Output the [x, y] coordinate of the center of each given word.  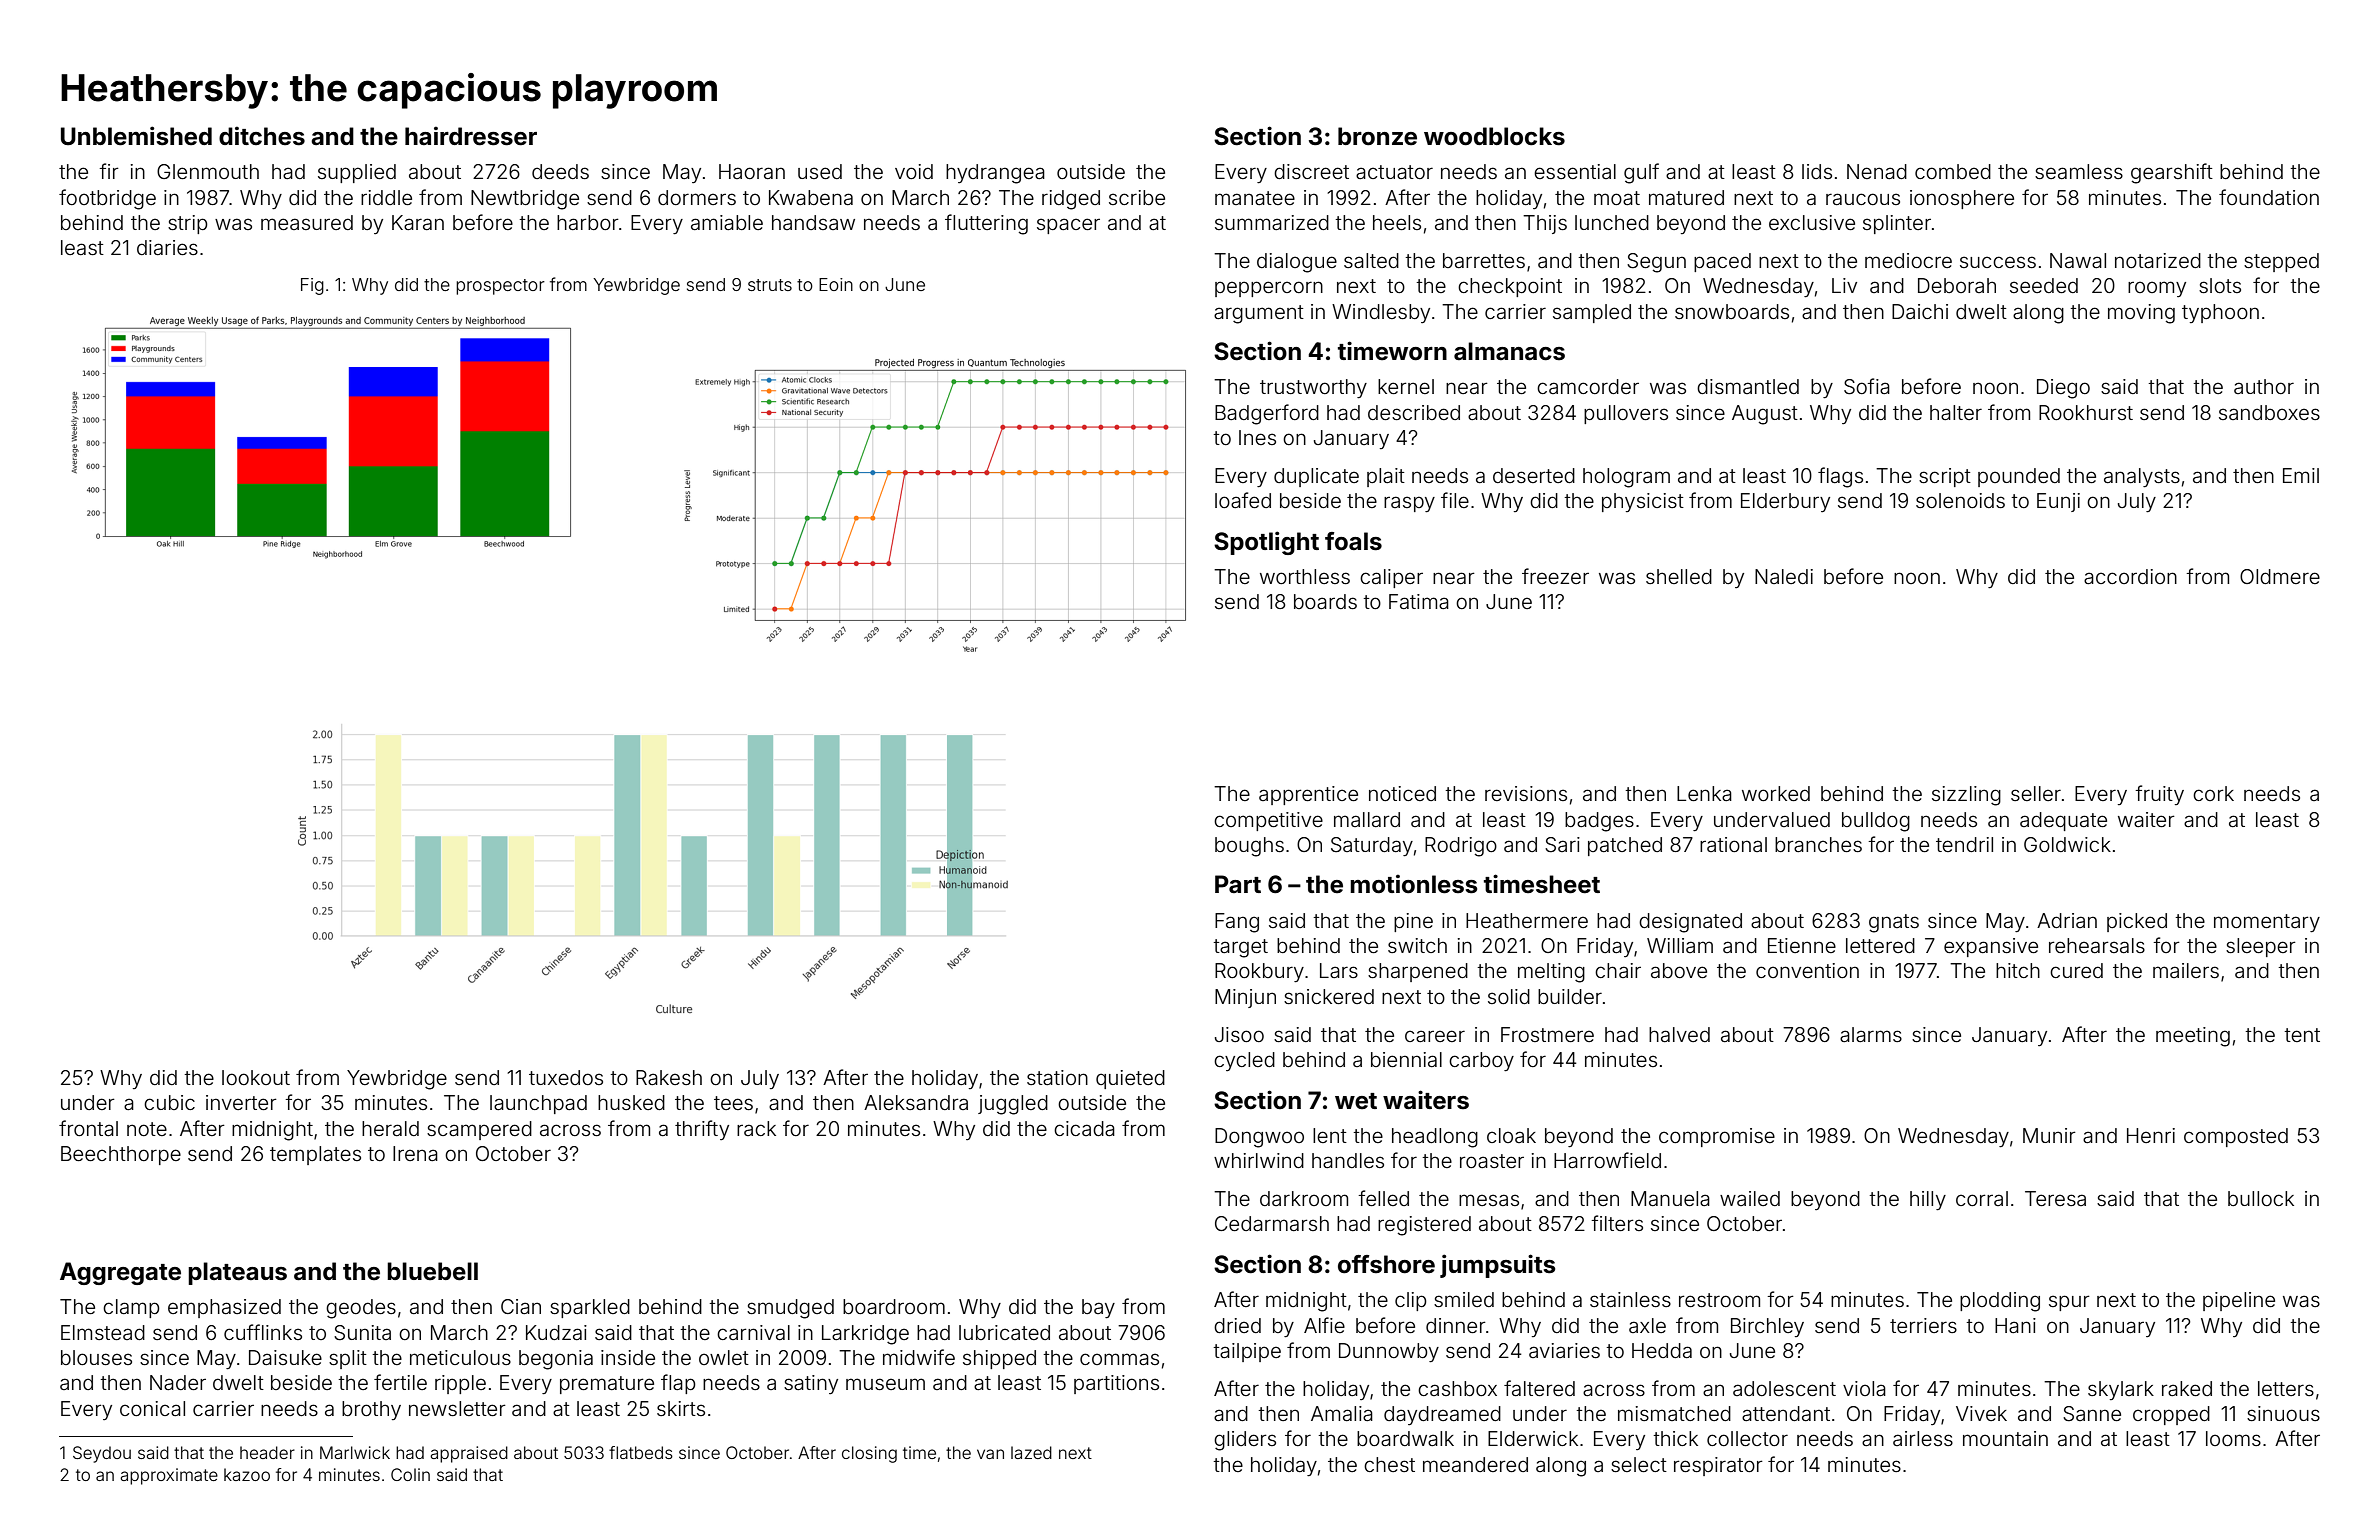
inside [628, 1357]
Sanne [2092, 1414]
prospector [500, 287]
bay [1098, 1308]
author [2264, 386]
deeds [560, 171]
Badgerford [1267, 414]
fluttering [986, 224]
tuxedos [566, 1077]
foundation [2269, 197]
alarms [1871, 1034]
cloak [1511, 1135]
